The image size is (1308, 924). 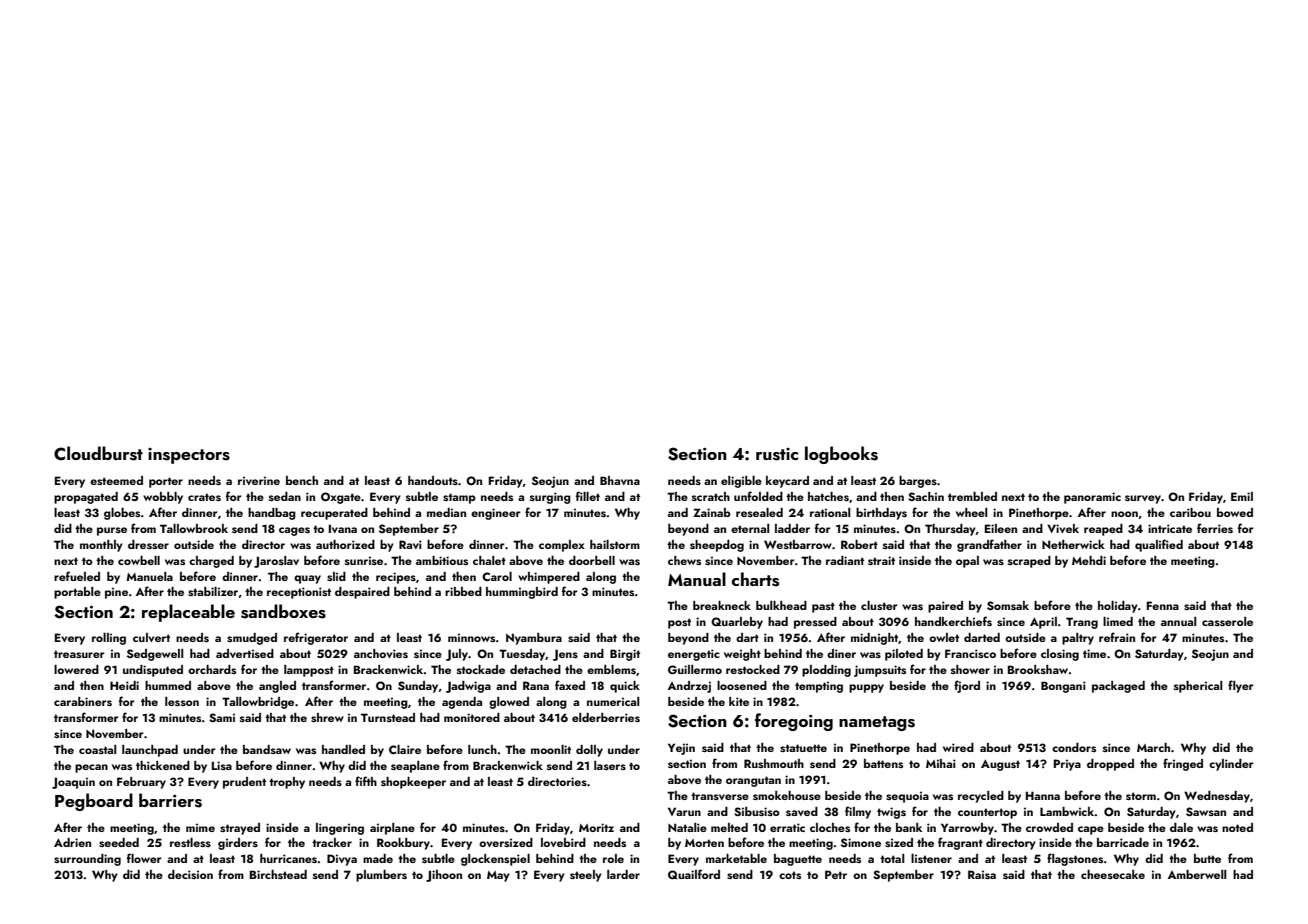 I want to click on angled, so click(x=277, y=687).
